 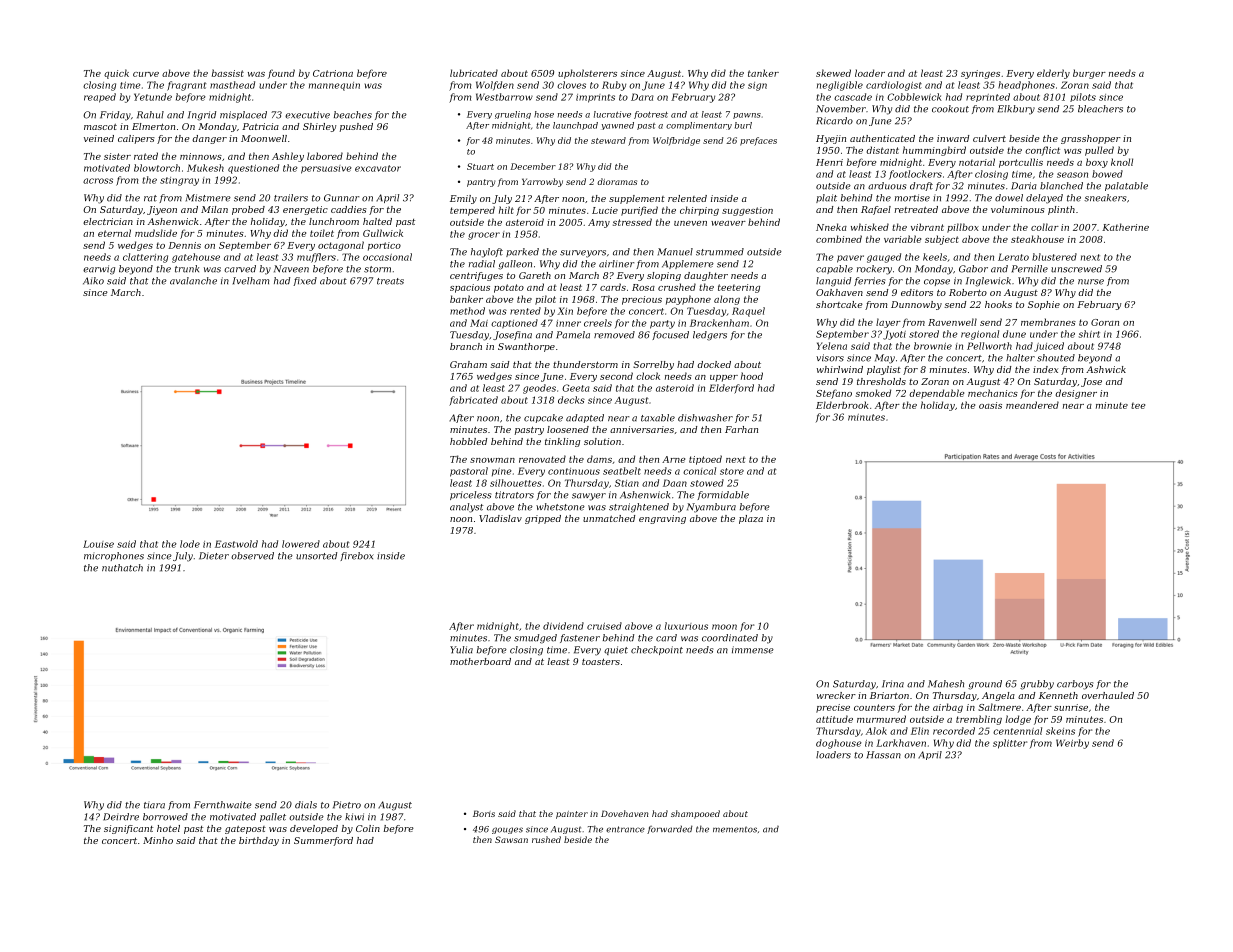 I want to click on upholsterers, so click(x=587, y=74).
